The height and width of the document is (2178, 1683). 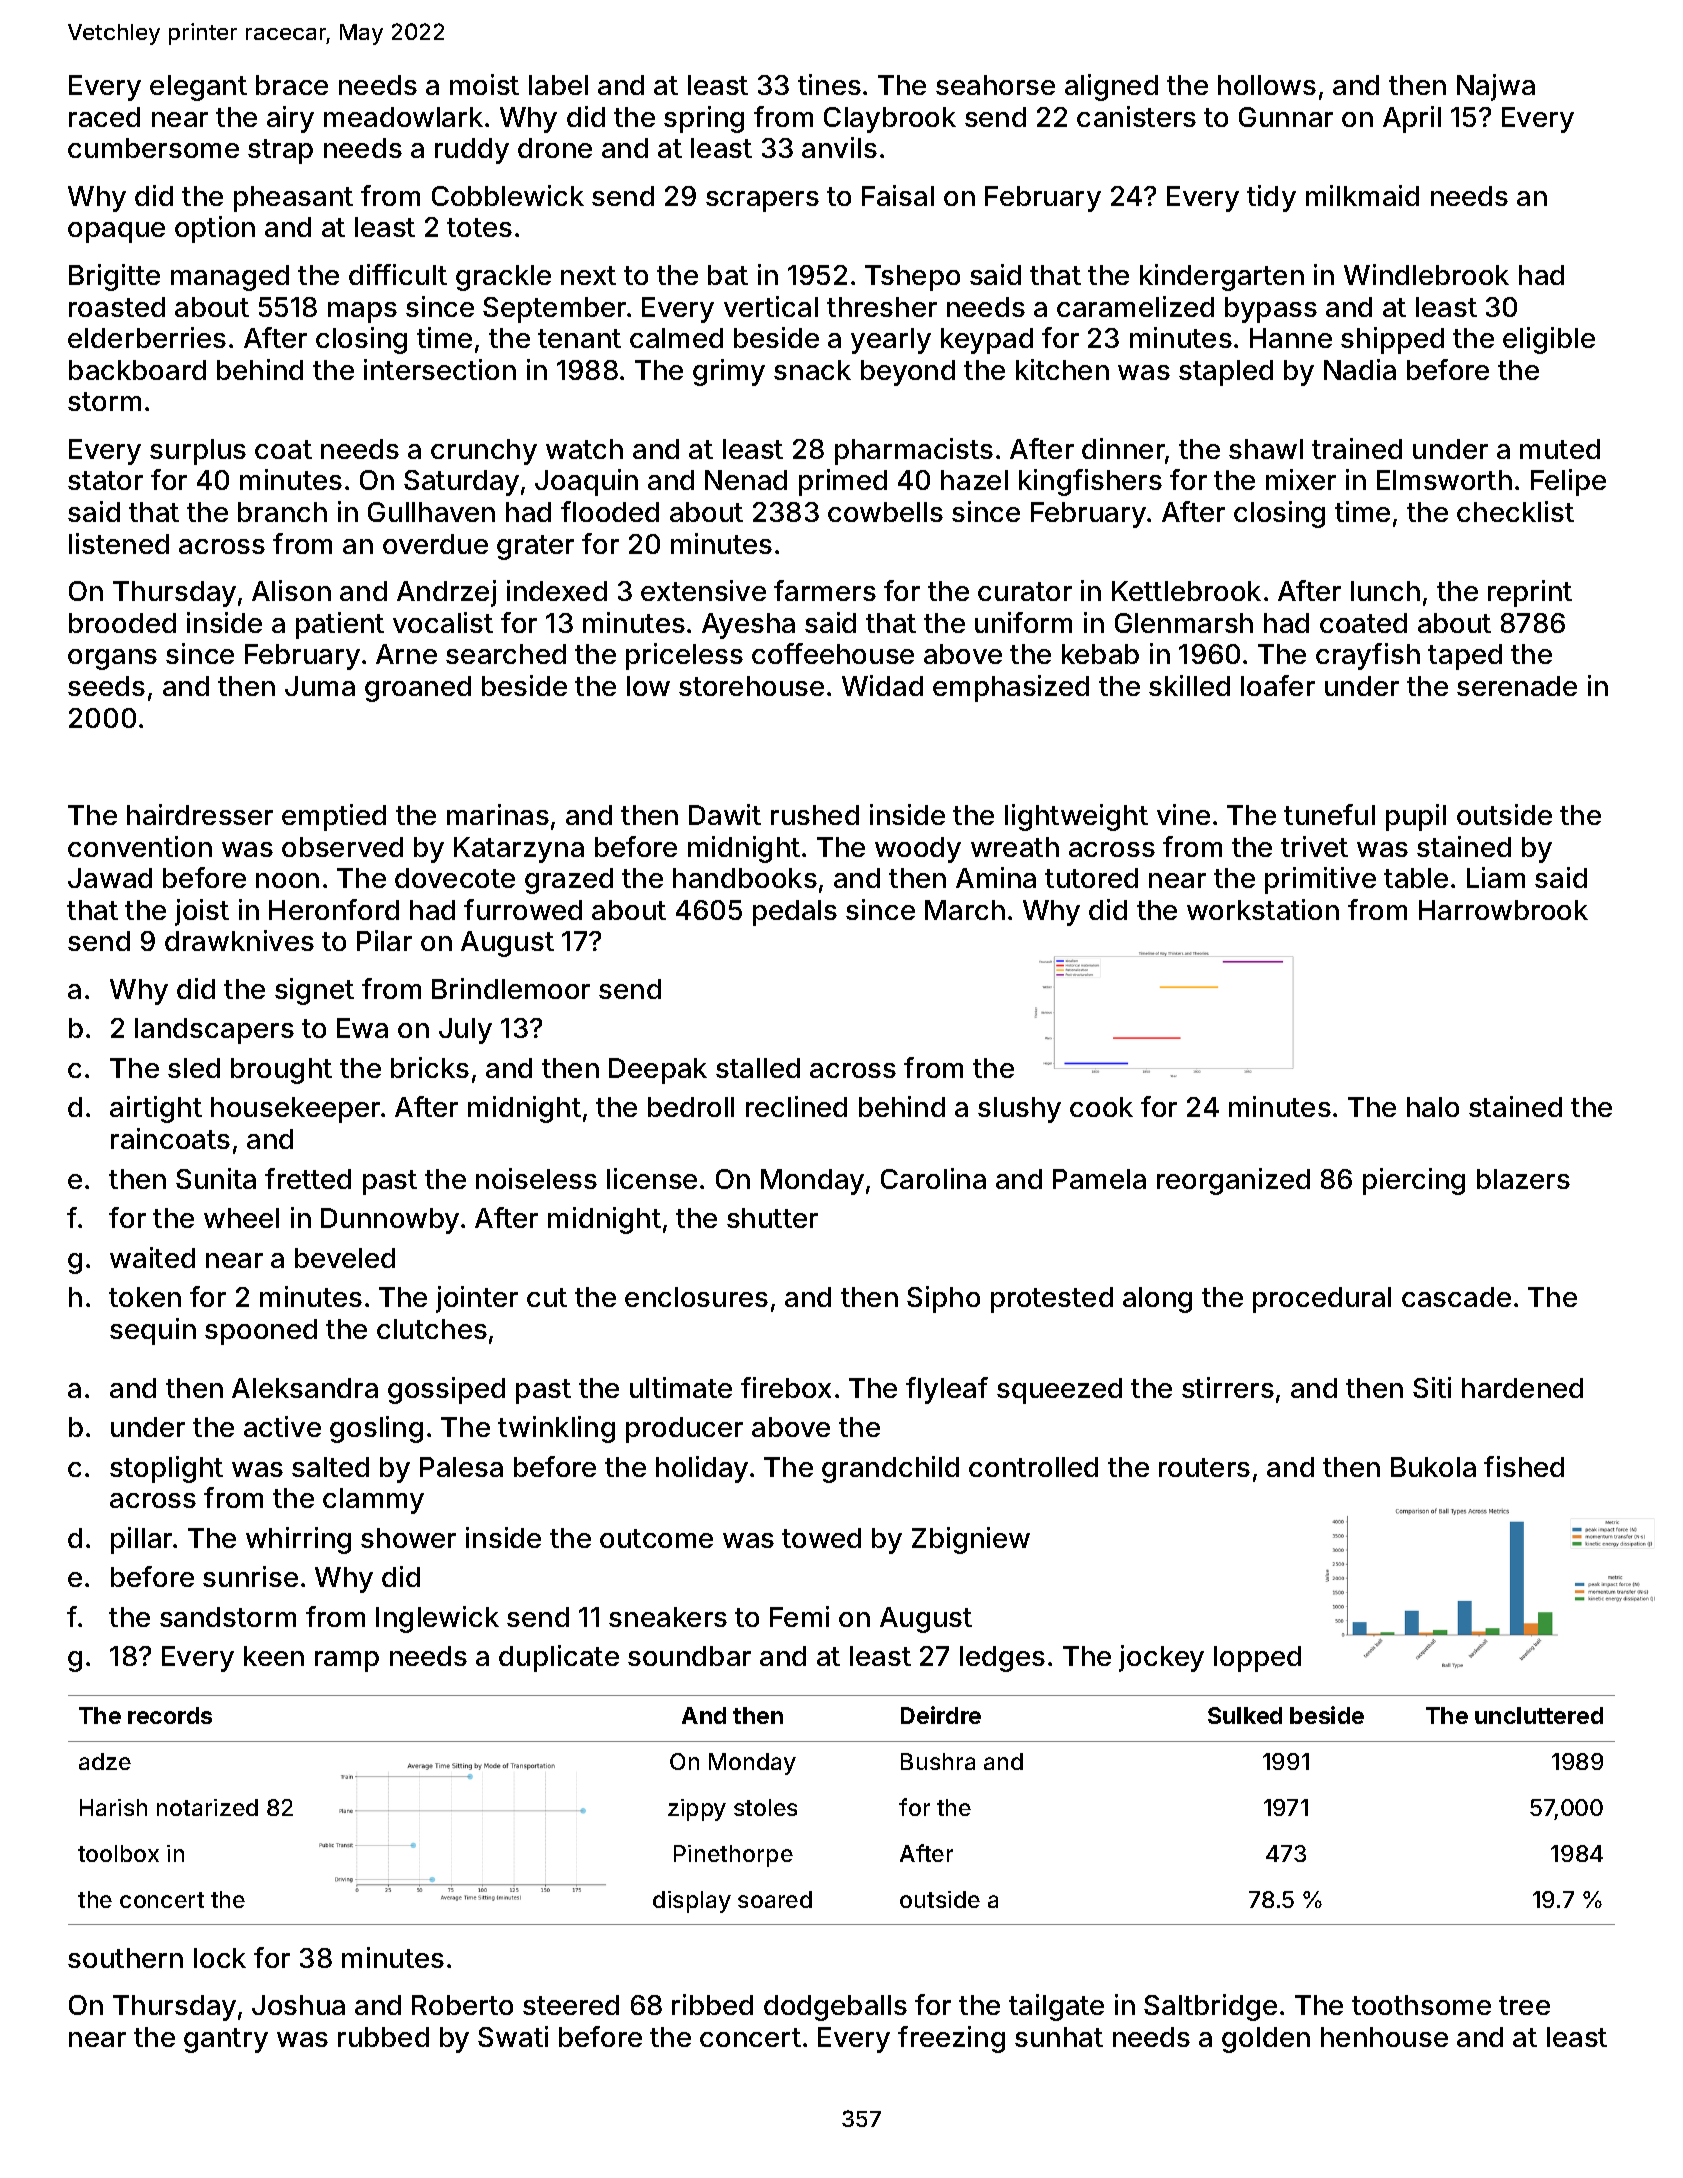 I want to click on ribbed, so click(x=712, y=2004).
